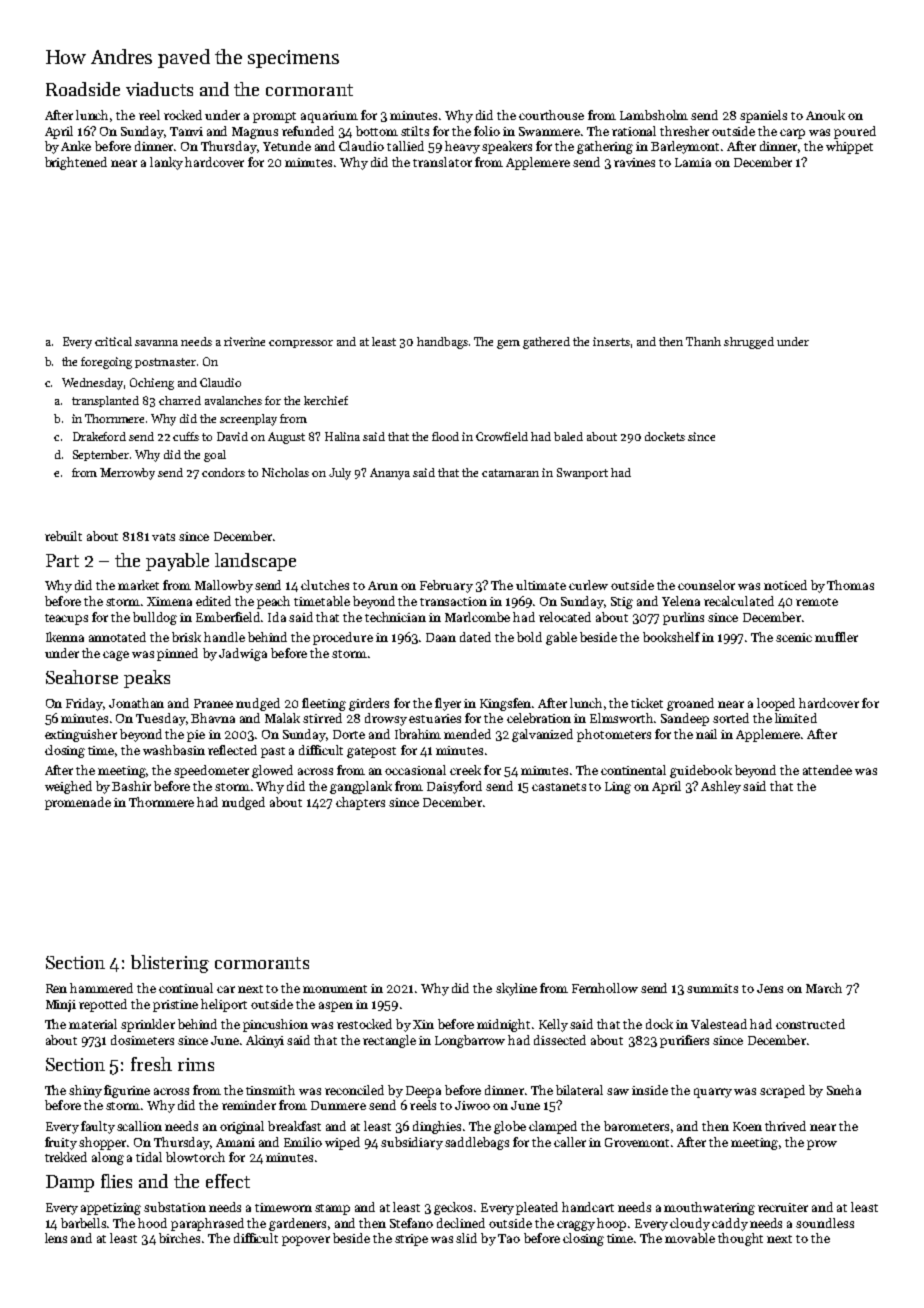  I want to click on substation, so click(175, 1207).
